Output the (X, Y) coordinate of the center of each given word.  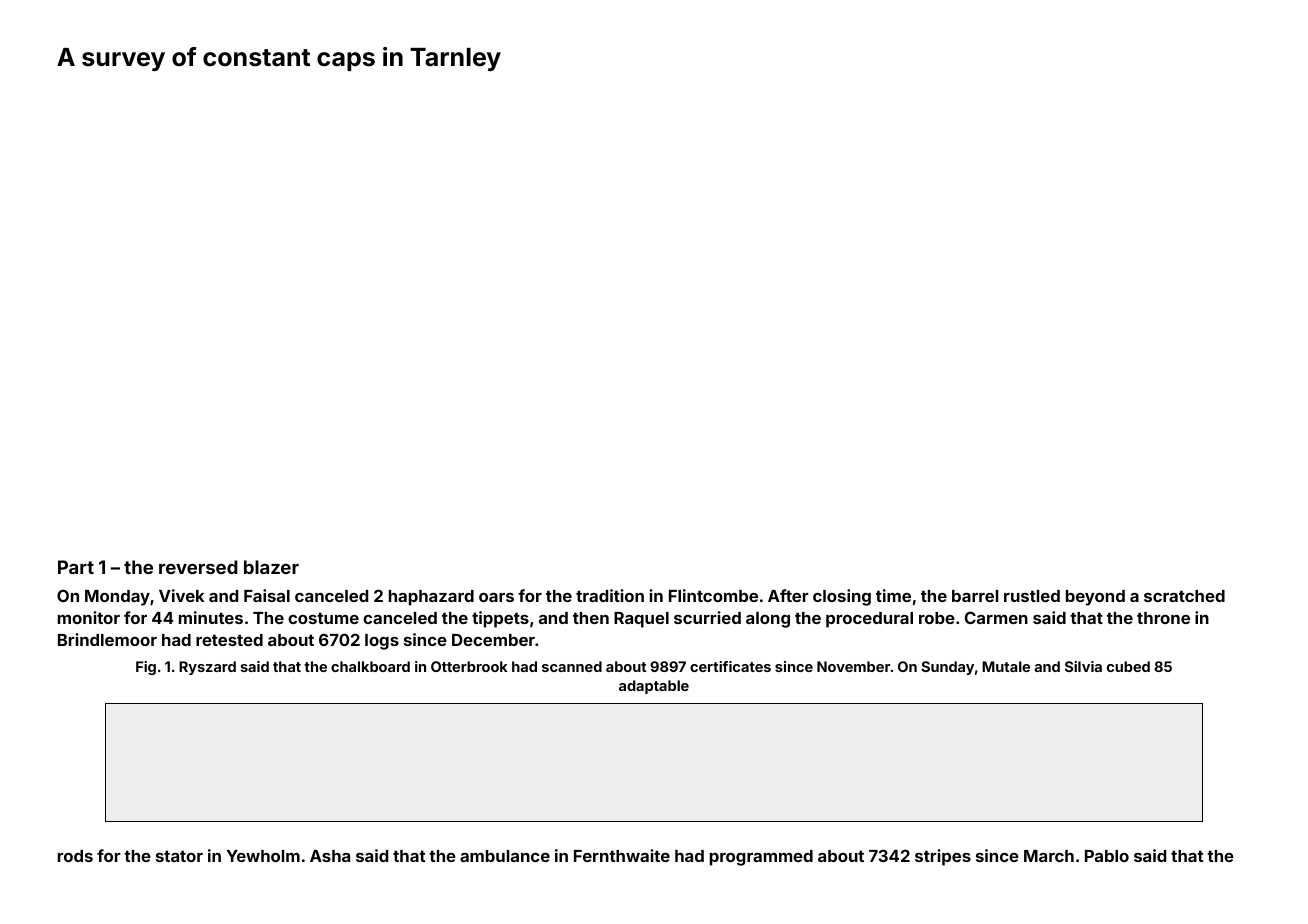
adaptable (654, 687)
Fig (146, 668)
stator (179, 856)
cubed (1128, 666)
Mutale (1006, 666)
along (768, 620)
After (788, 595)
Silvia (1083, 666)
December (493, 640)
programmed (761, 858)
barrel (975, 596)
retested (229, 640)
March (1049, 856)
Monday (117, 598)
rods (75, 856)
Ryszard (207, 668)
